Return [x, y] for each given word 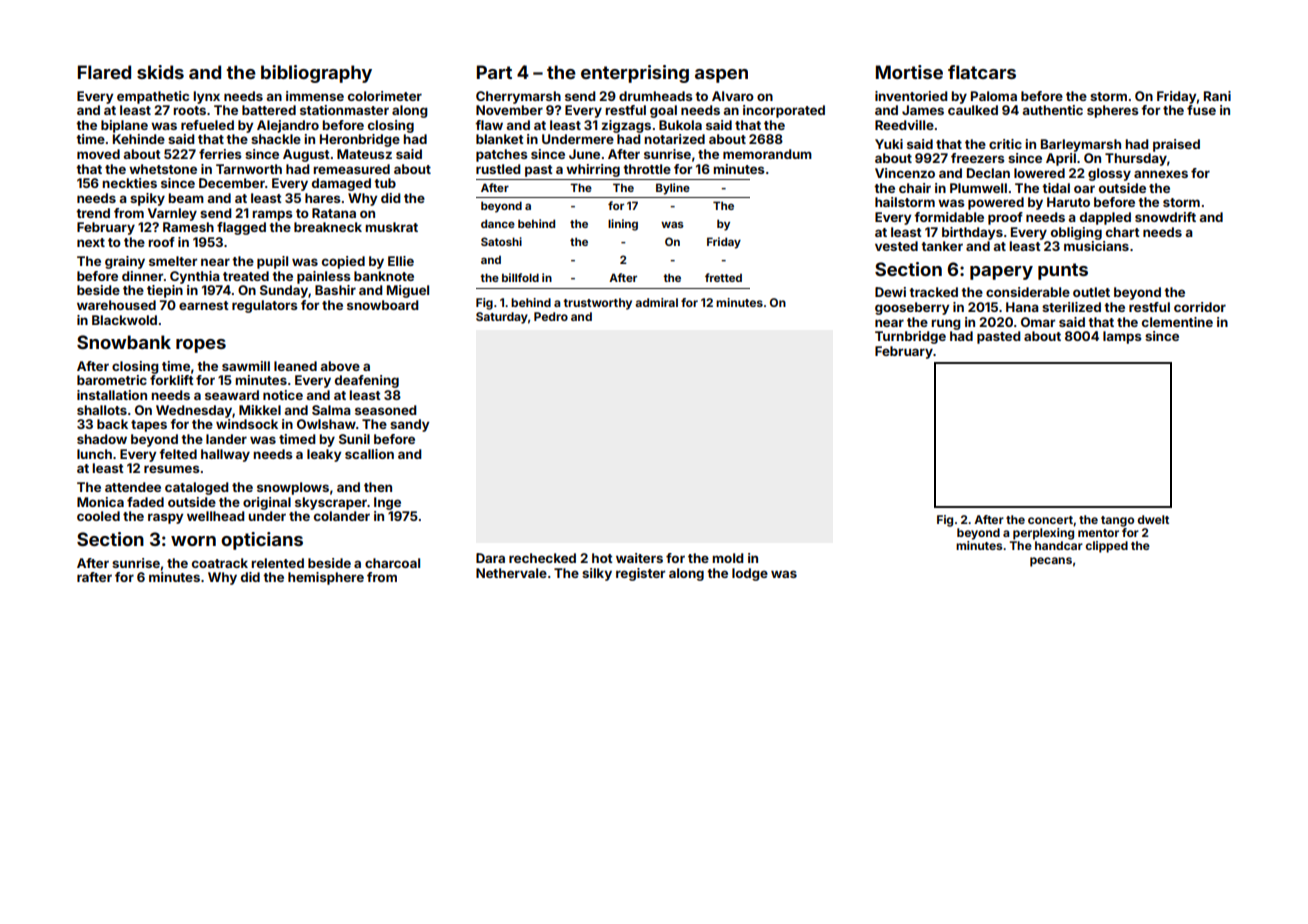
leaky [324, 455]
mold [728, 558]
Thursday [1136, 159]
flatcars [982, 72]
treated [246, 276]
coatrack [220, 563]
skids [160, 72]
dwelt [1153, 519]
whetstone [163, 169]
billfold [520, 277]
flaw [489, 125]
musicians [1096, 246]
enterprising [635, 74]
